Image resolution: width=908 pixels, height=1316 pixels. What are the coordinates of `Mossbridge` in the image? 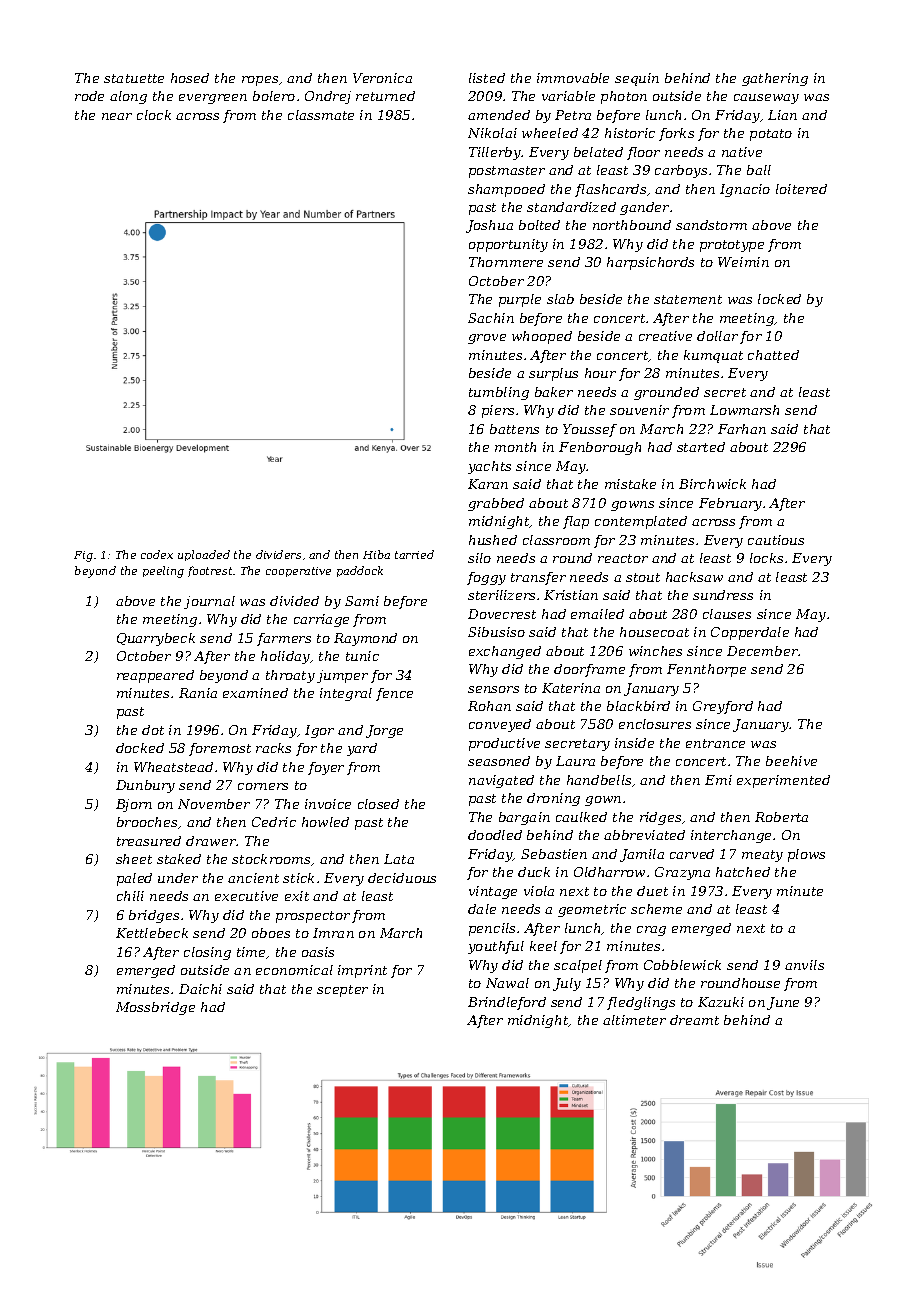 It's located at (155, 1008).
